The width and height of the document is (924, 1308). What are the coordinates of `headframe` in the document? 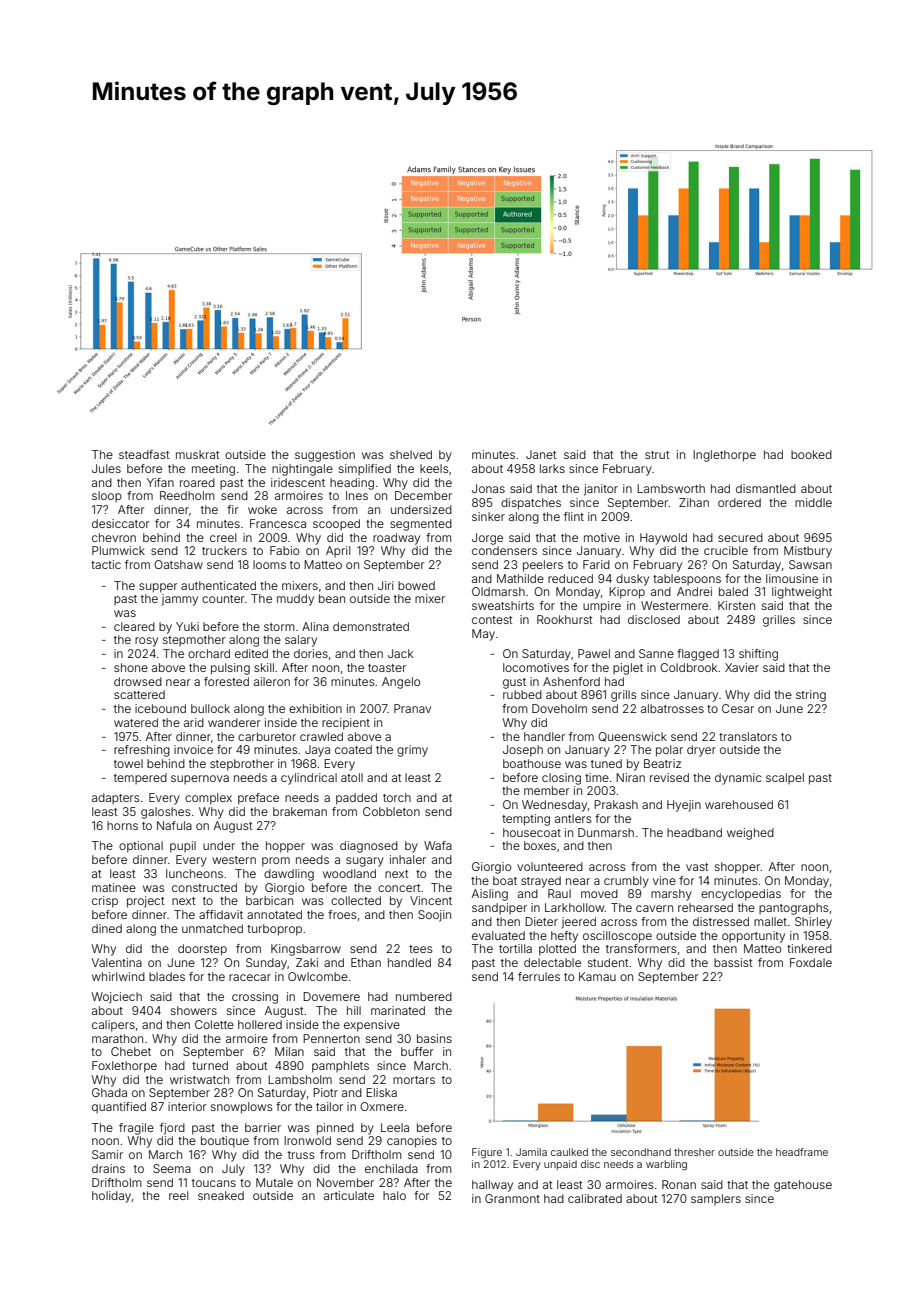 It's located at (802, 1152).
